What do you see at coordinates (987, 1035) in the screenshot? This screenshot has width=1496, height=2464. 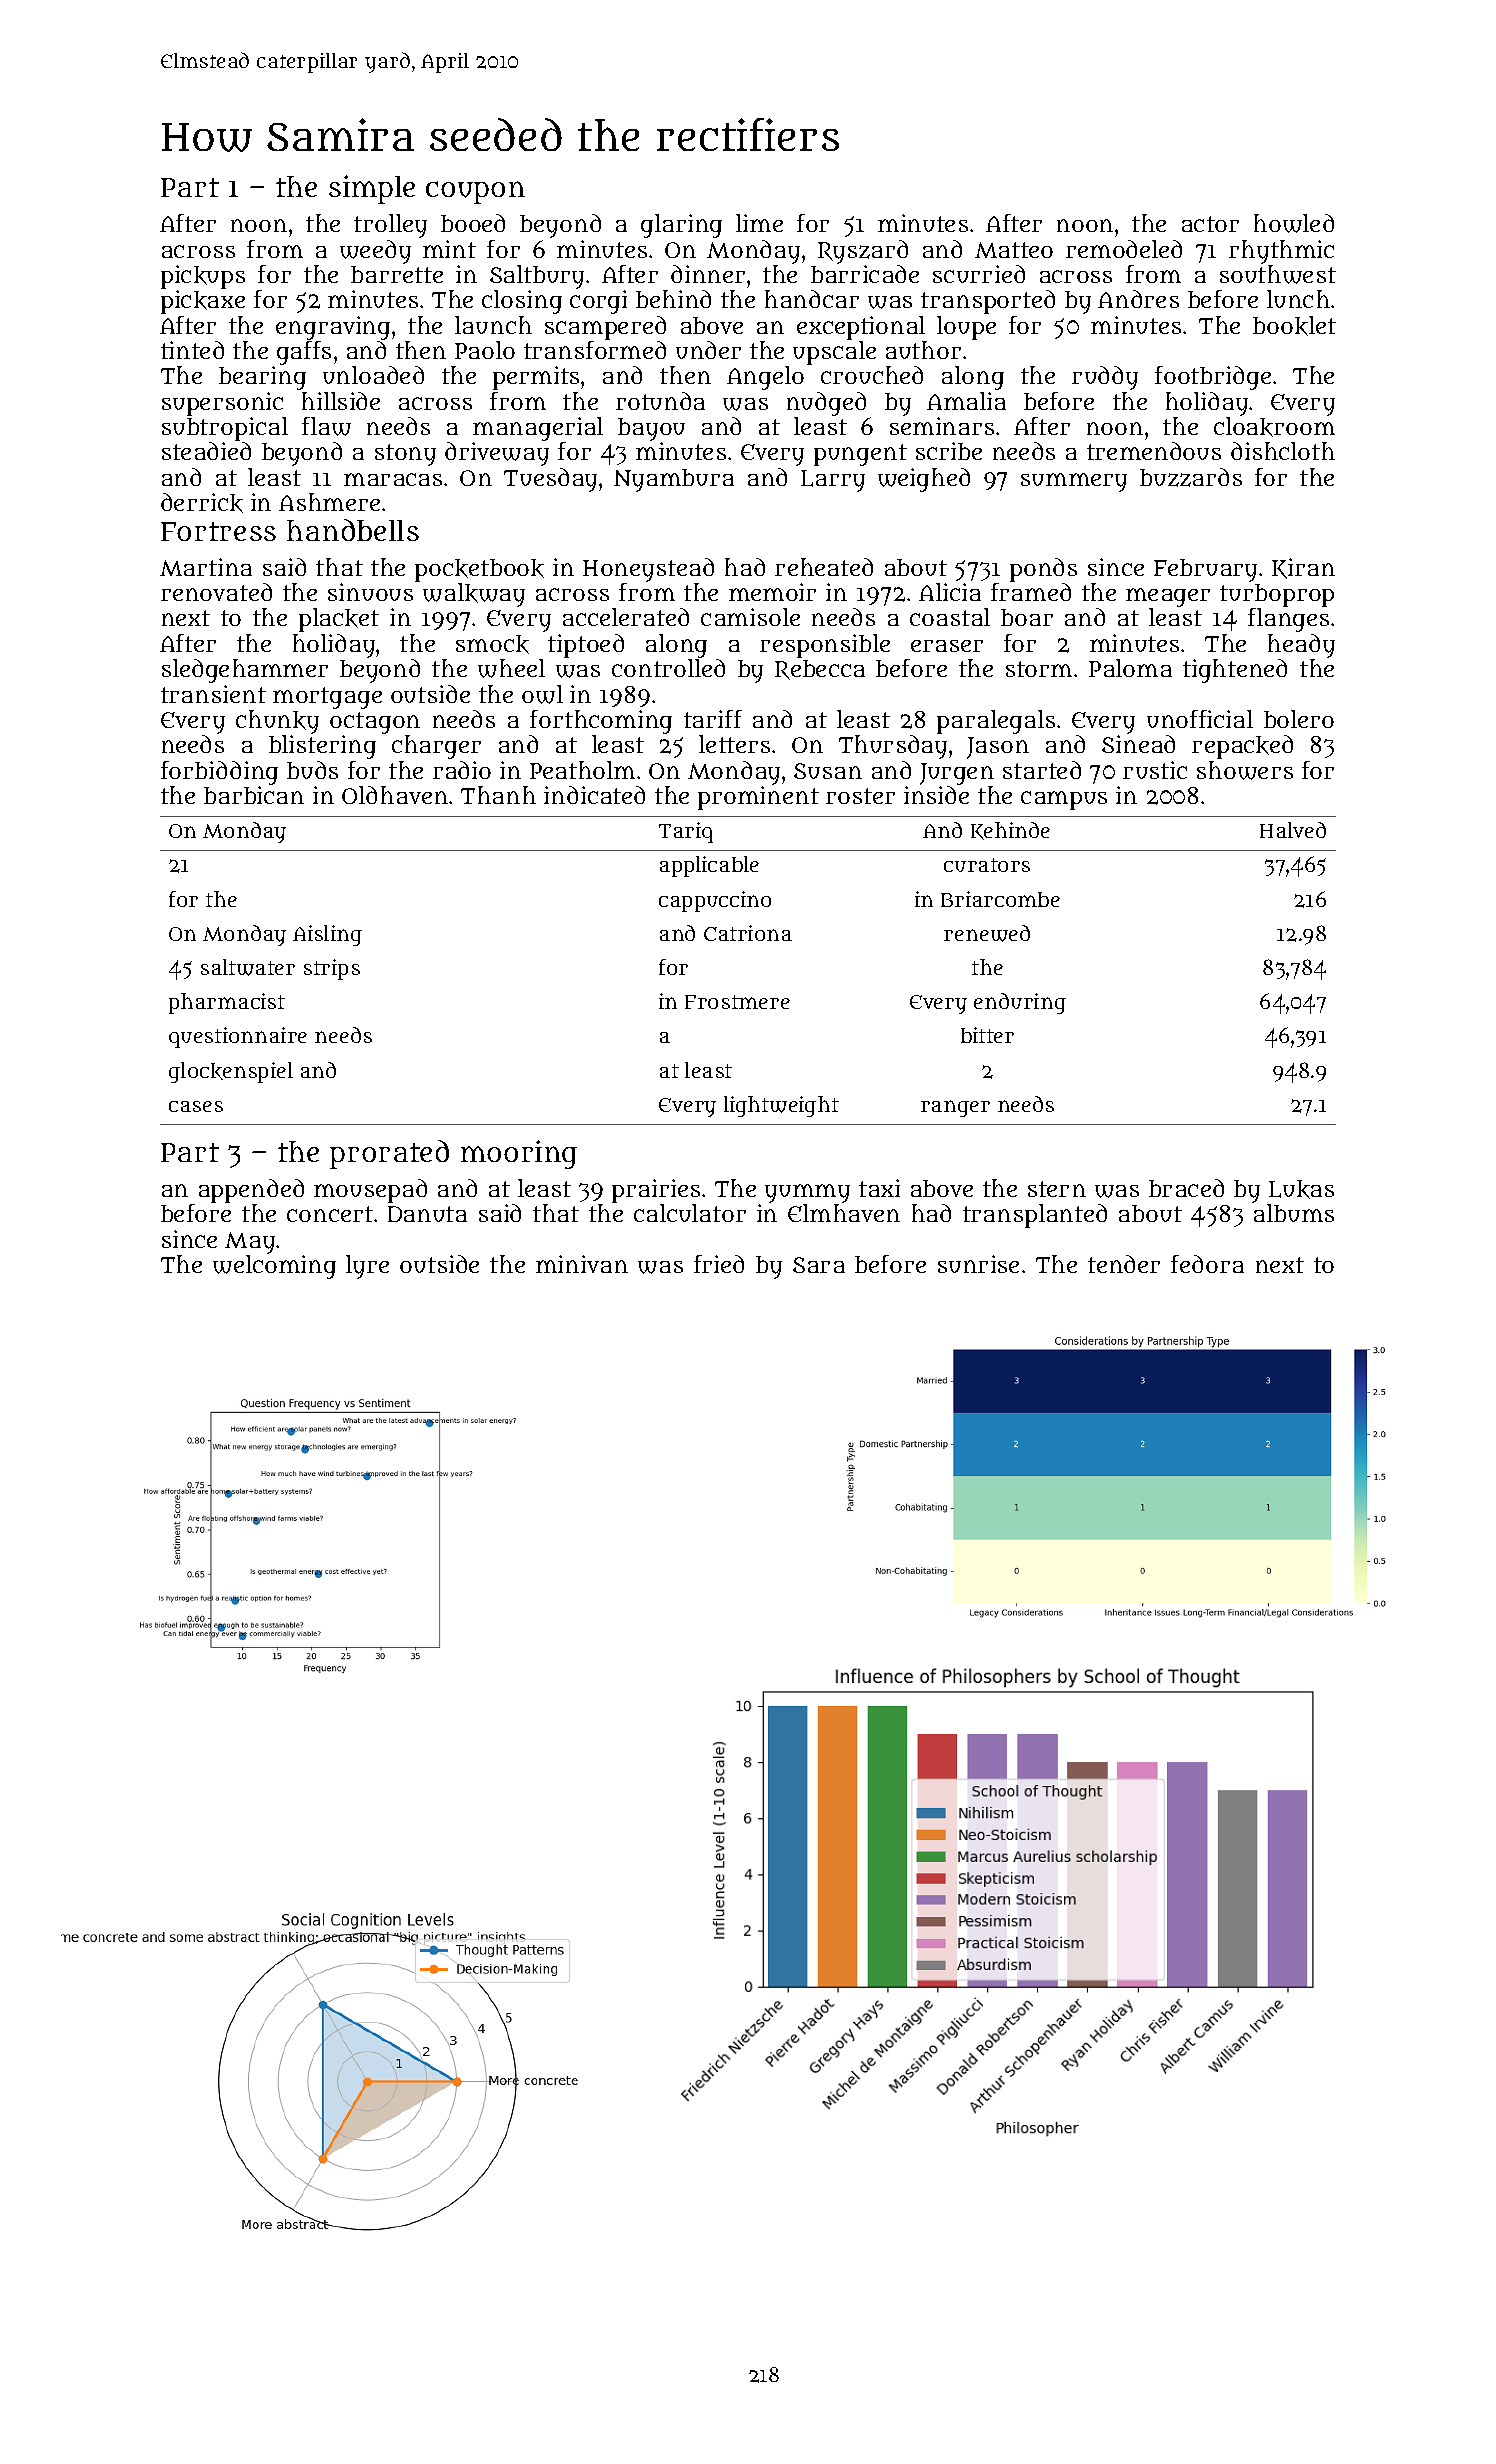 I see `bitter` at bounding box center [987, 1035].
